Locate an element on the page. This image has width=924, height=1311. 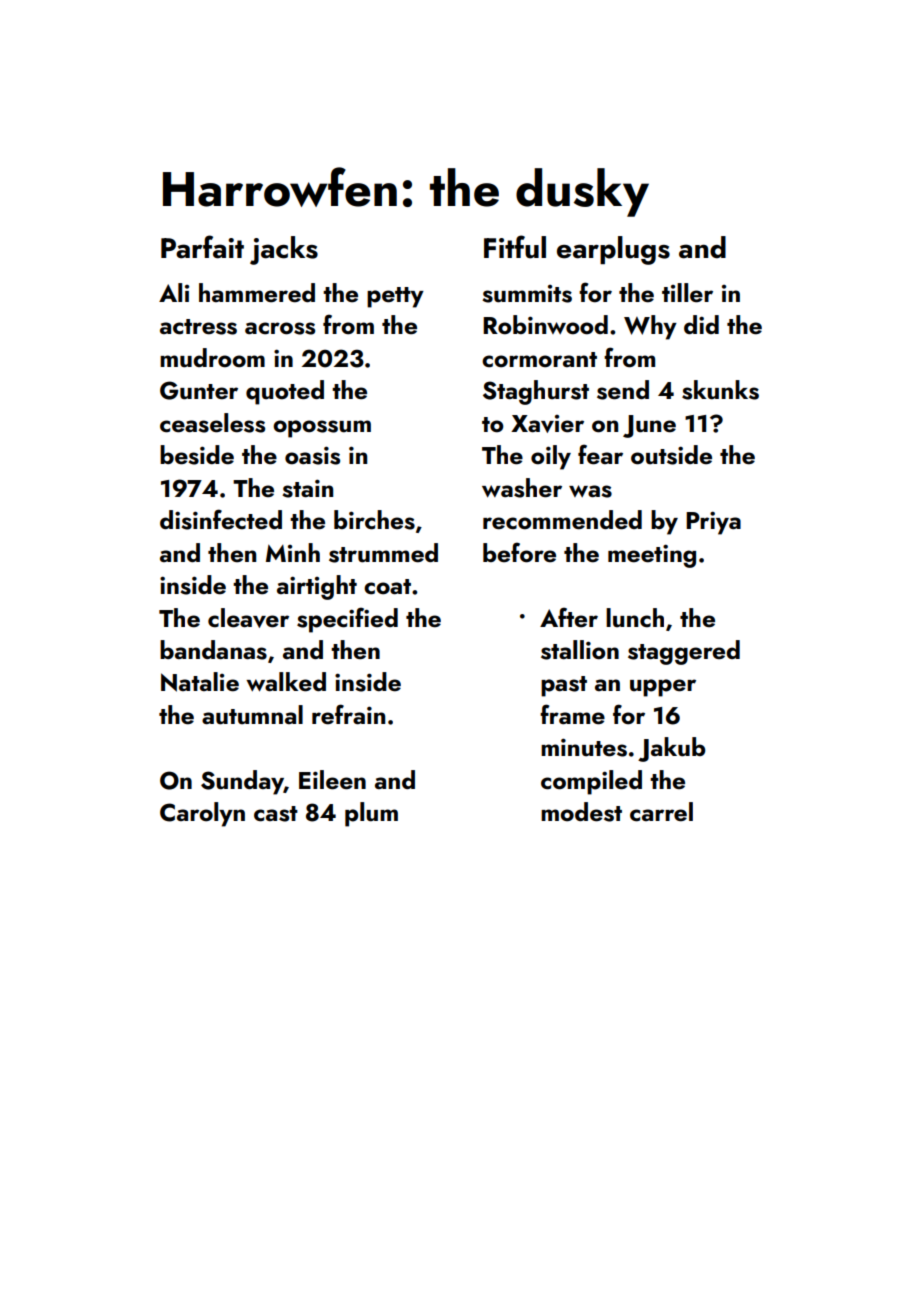
before is located at coordinates (519, 552).
